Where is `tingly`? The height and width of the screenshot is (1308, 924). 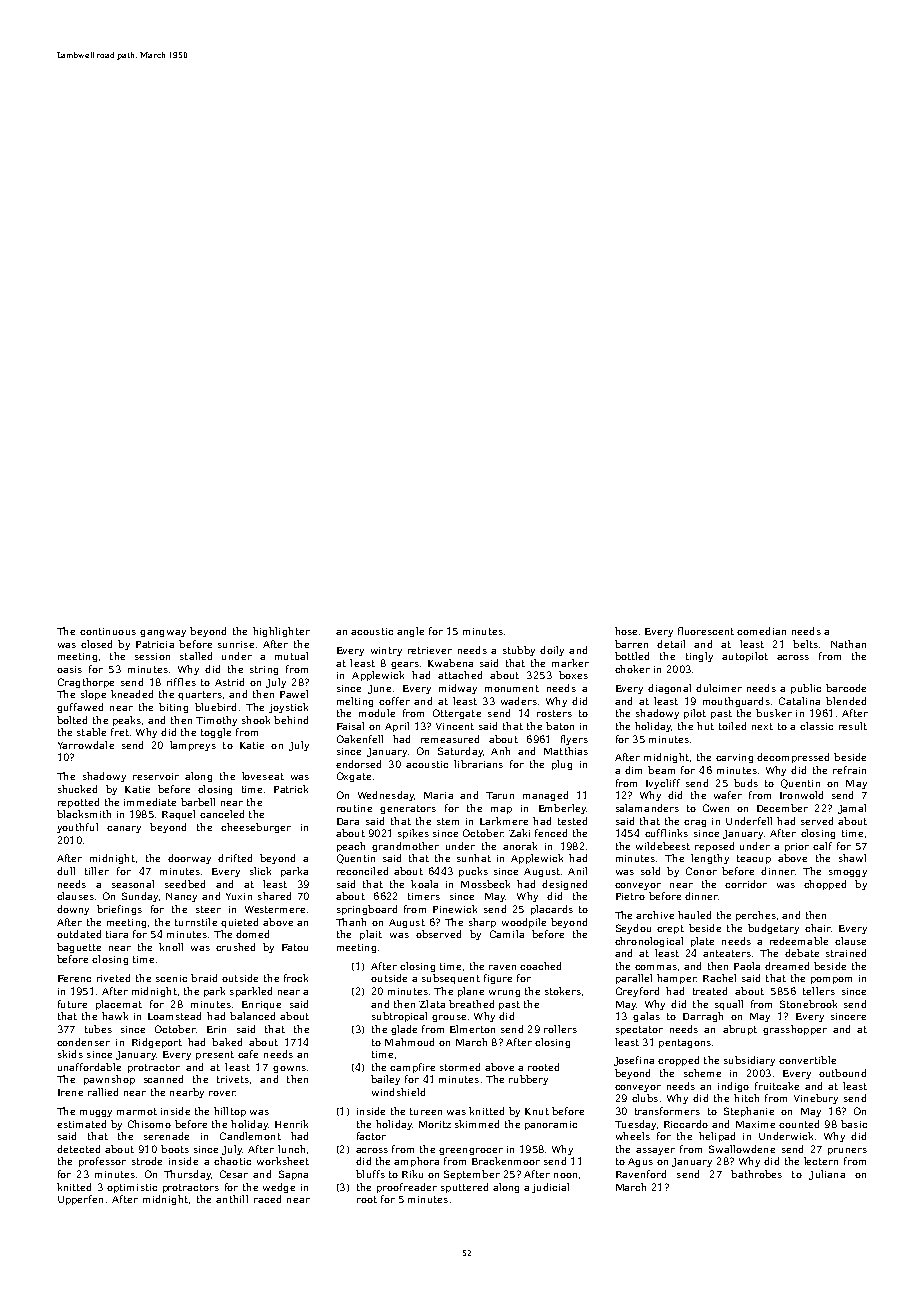
tingly is located at coordinates (699, 657).
